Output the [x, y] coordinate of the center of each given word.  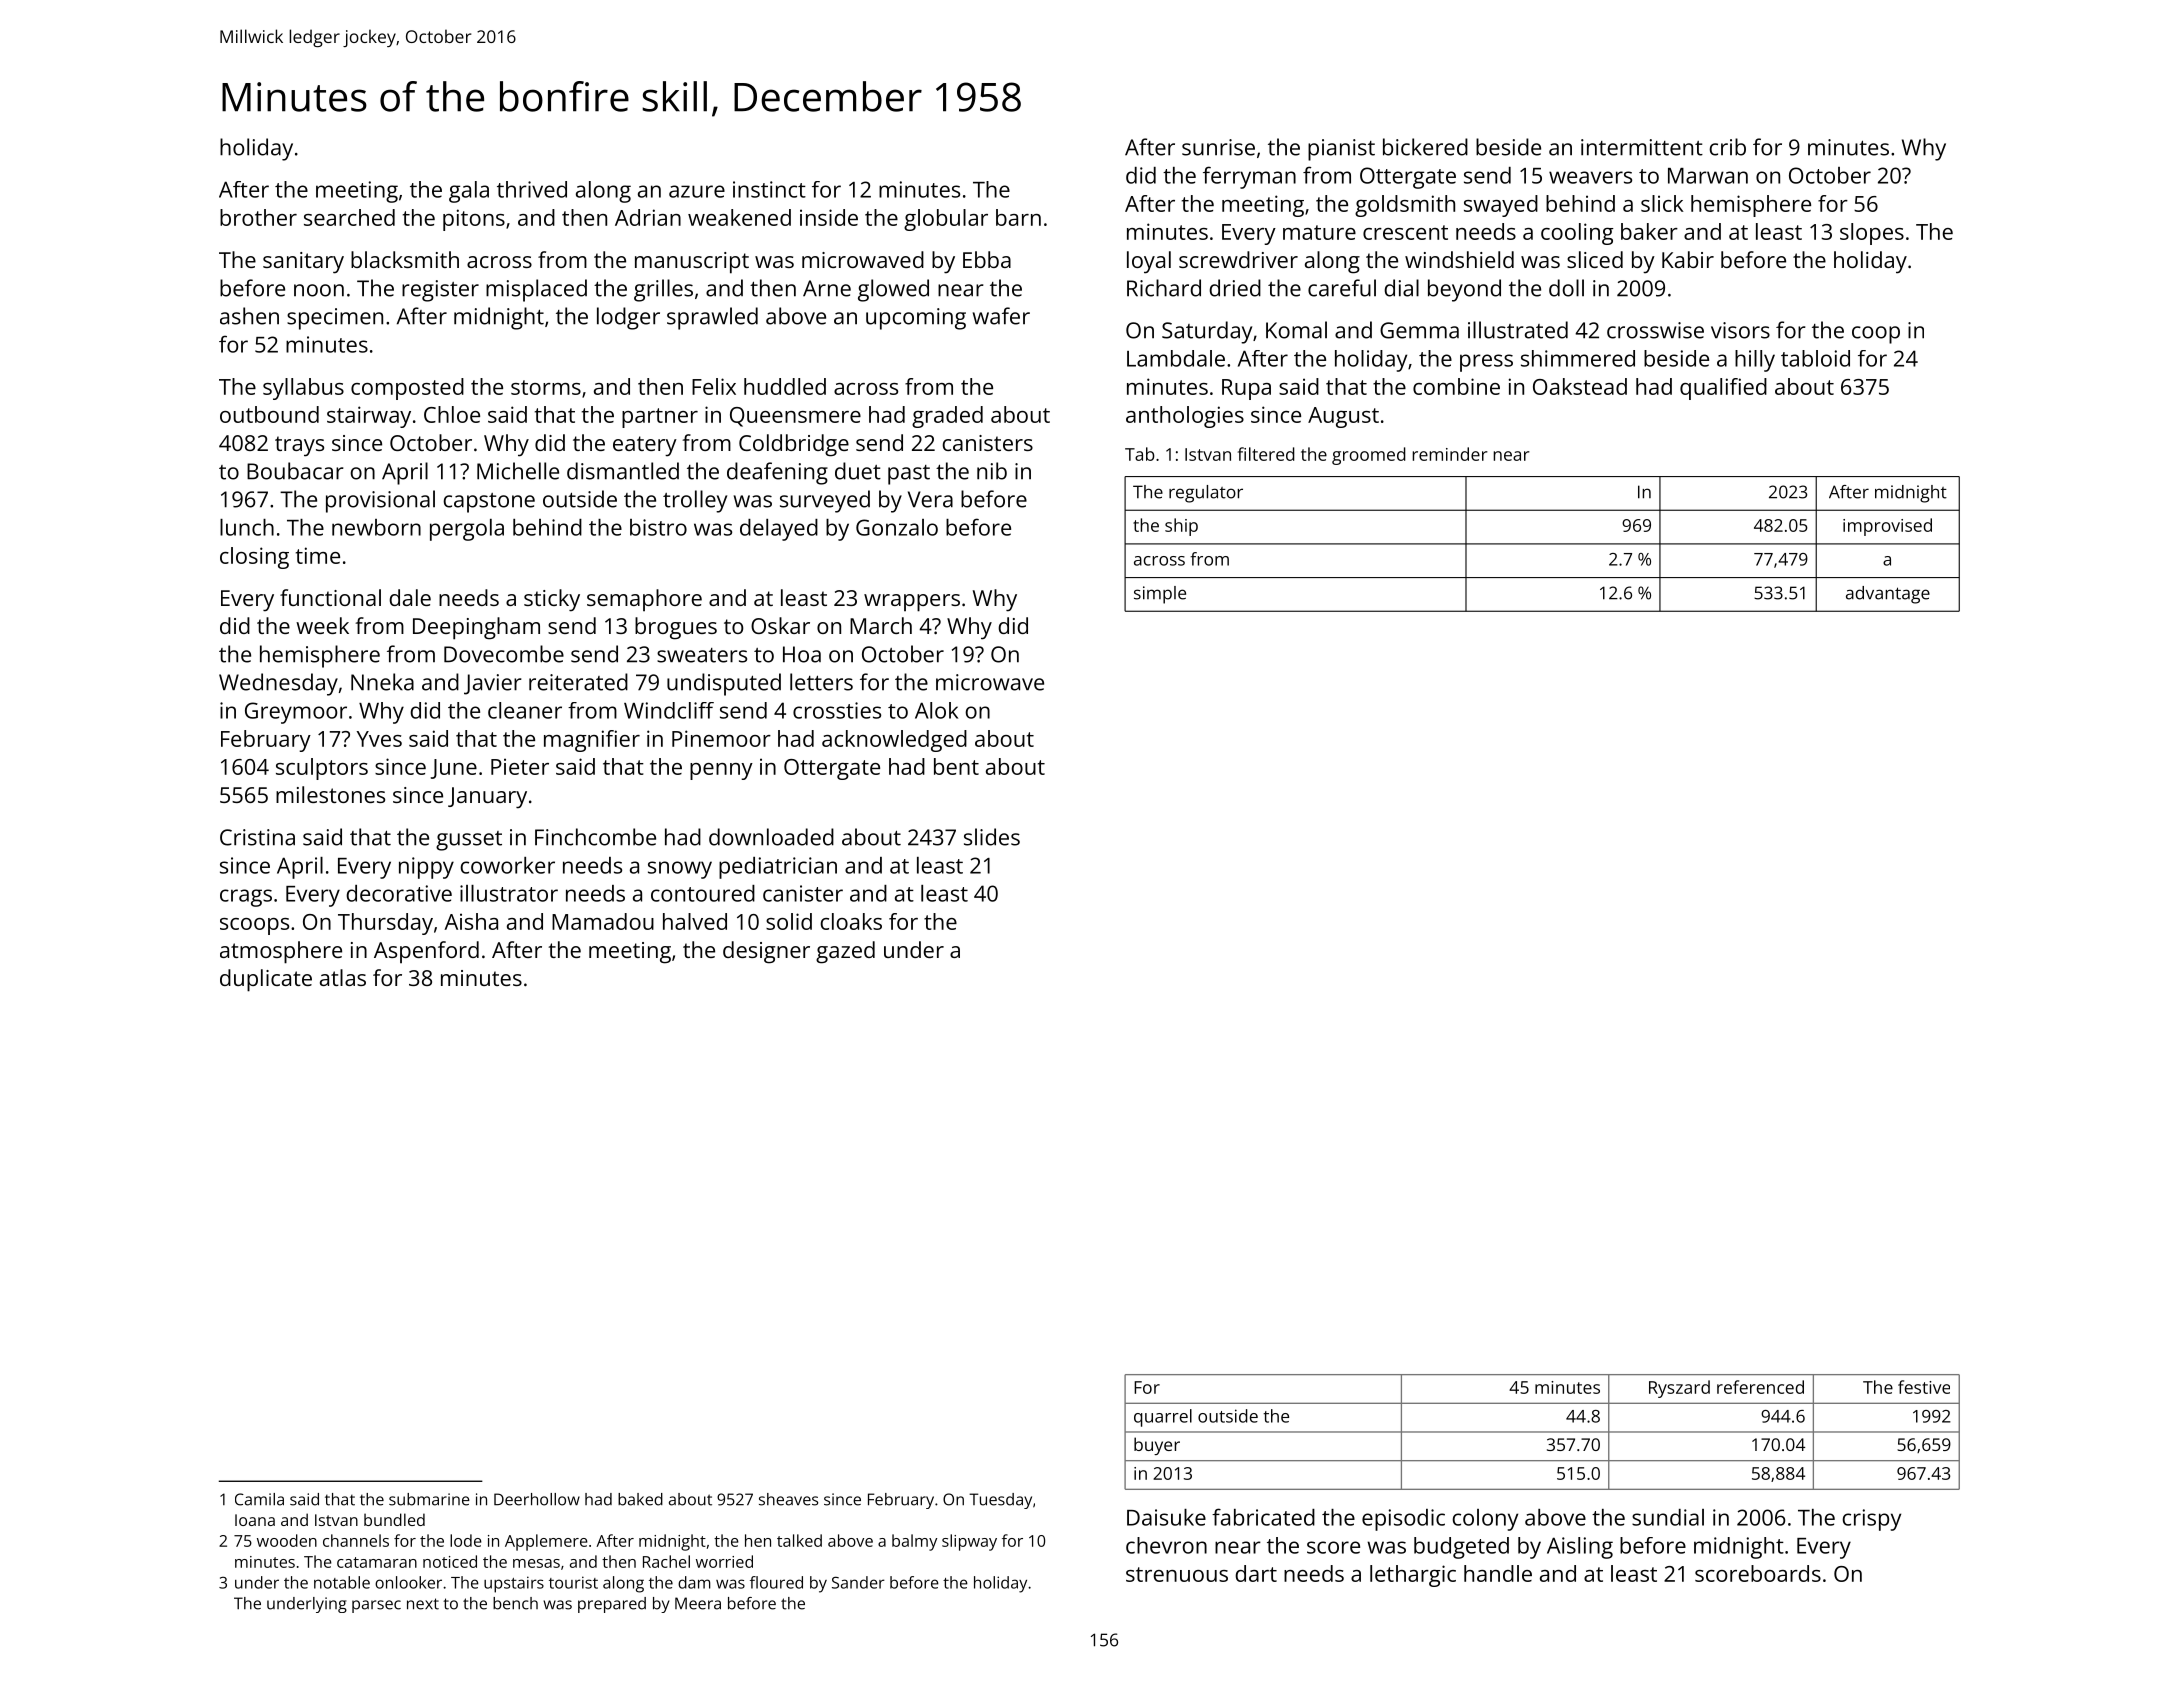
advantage [1888, 595]
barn [1018, 217]
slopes [1872, 234]
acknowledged [894, 741]
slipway [969, 1542]
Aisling [1580, 1548]
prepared [612, 1605]
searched [349, 217]
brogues [676, 628]
